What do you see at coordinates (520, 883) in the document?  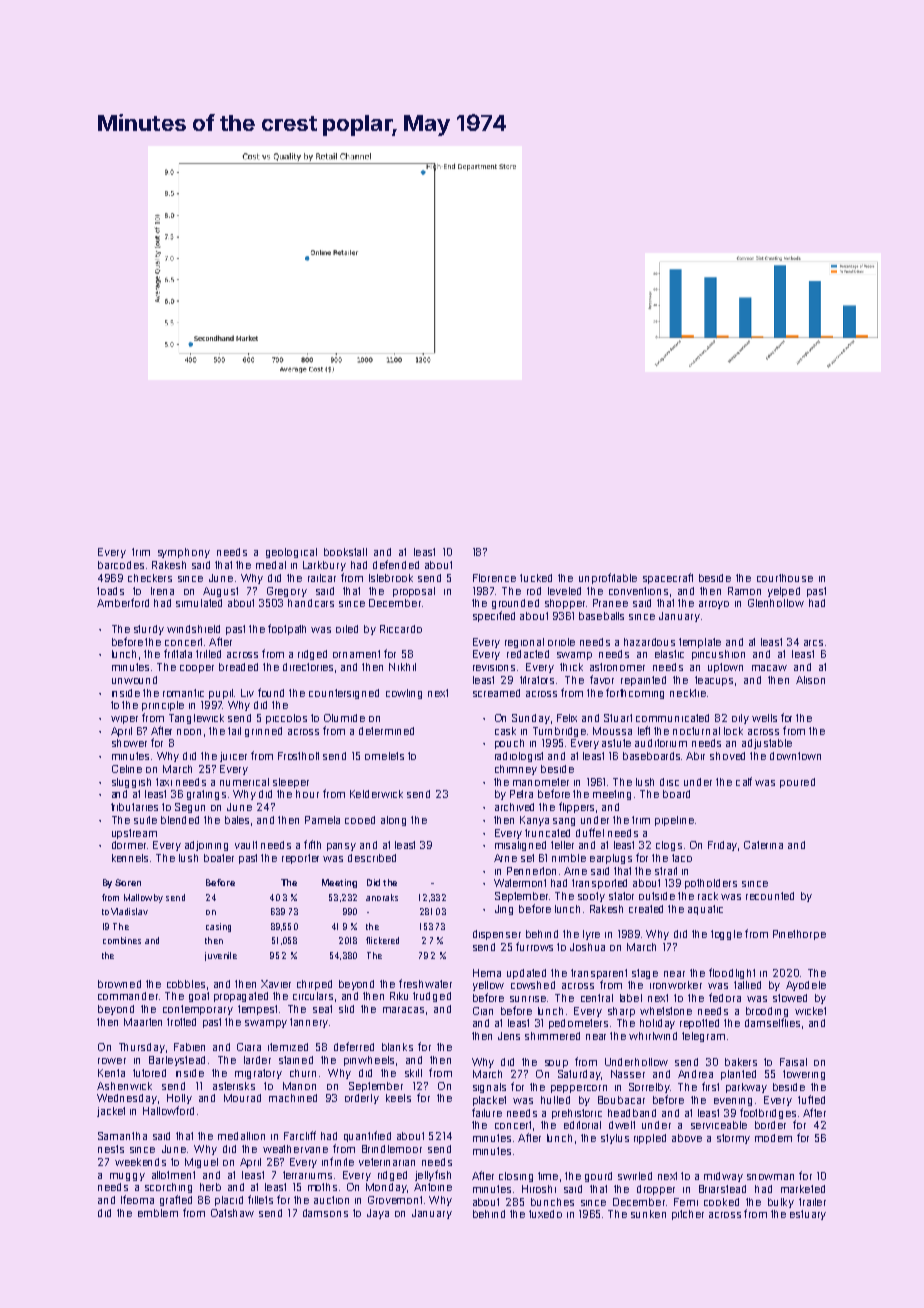 I see `Watermont` at bounding box center [520, 883].
